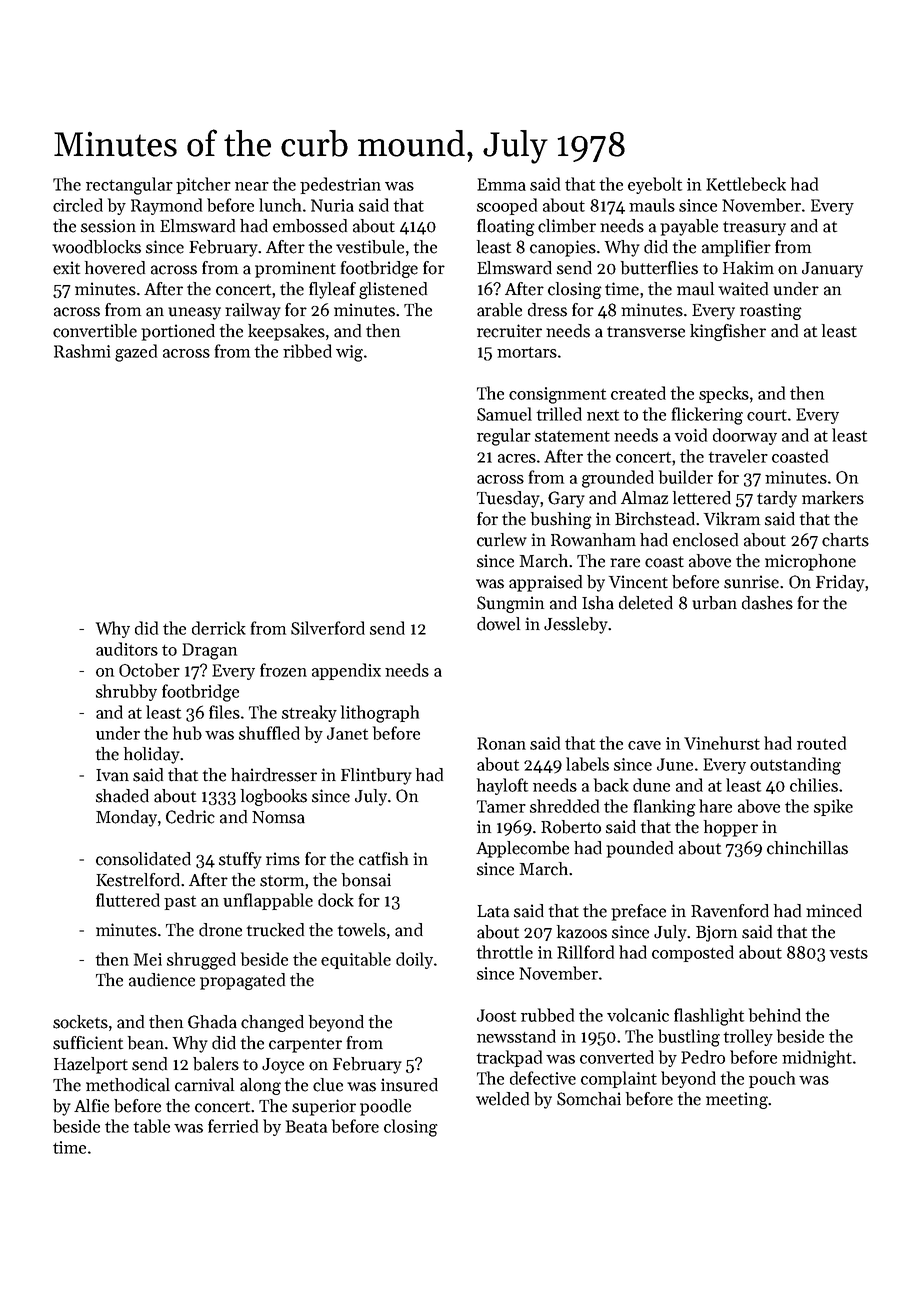 This page has height=1314, width=924. What do you see at coordinates (639, 849) in the page?
I see `pounded` at bounding box center [639, 849].
